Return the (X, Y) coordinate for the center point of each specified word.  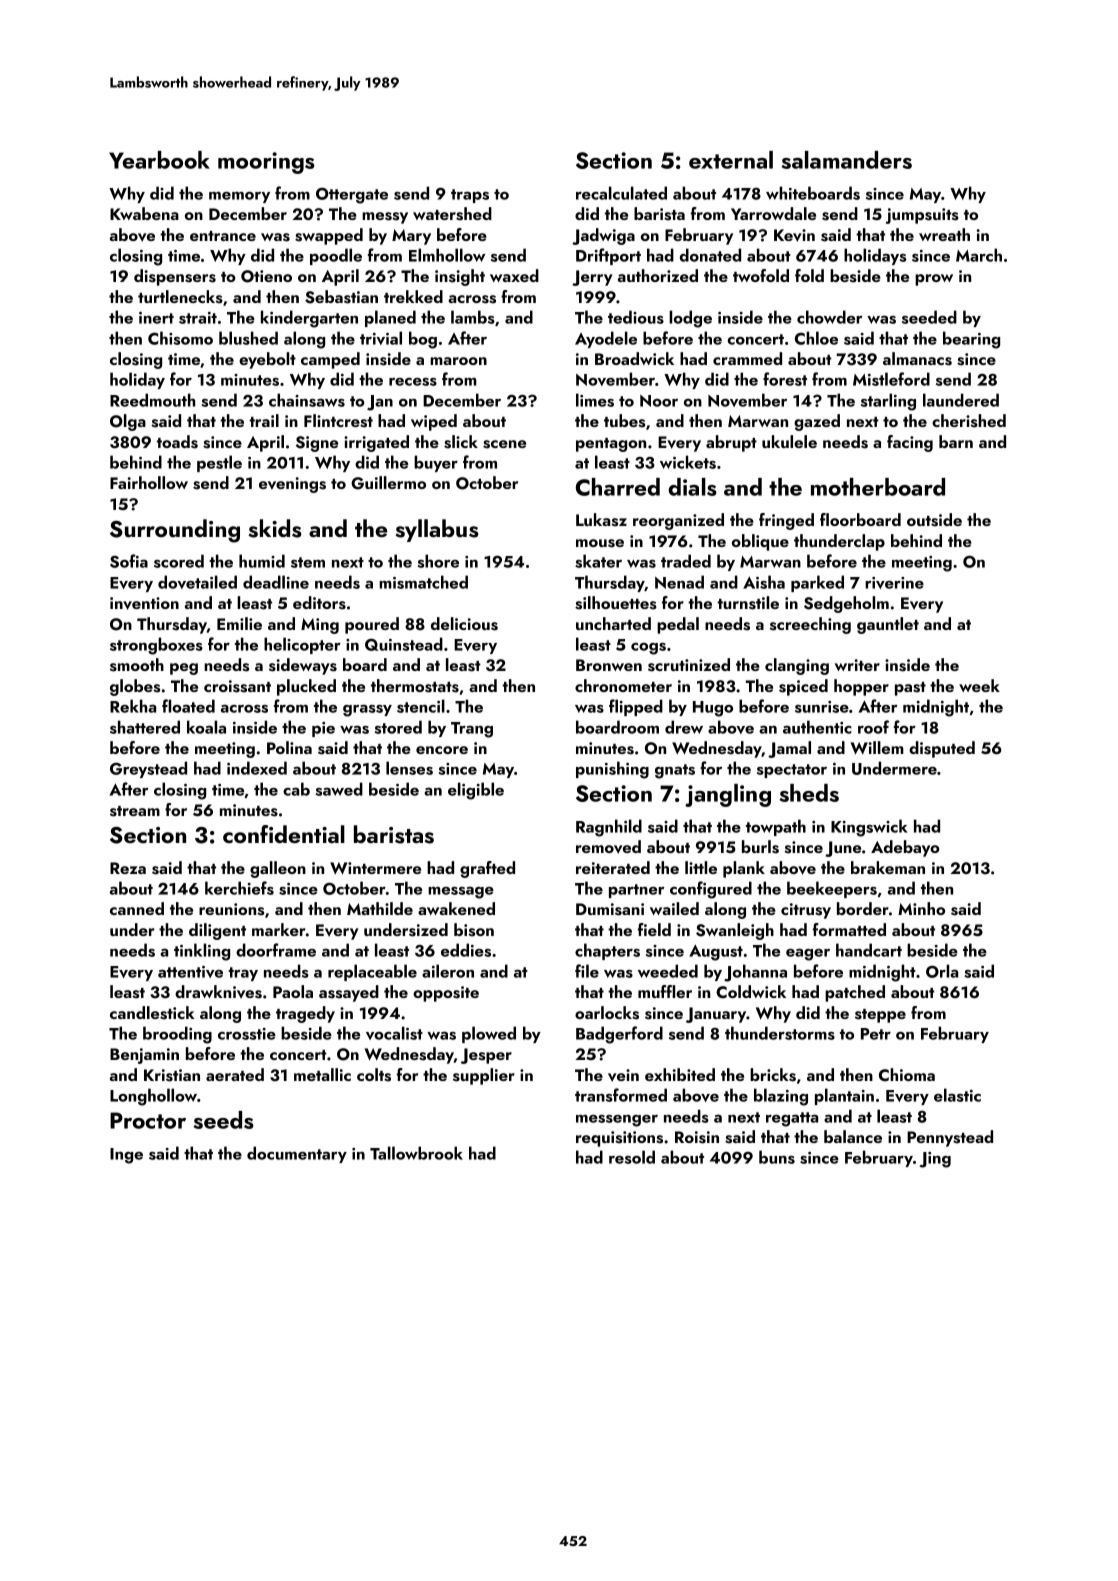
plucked (306, 687)
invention (144, 603)
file (587, 971)
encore (442, 750)
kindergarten (309, 319)
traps (470, 196)
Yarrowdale (773, 213)
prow (934, 280)
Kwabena (144, 213)
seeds (224, 1120)
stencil (421, 706)
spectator (792, 771)
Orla (942, 971)
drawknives (218, 992)
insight (460, 277)
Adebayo (905, 848)
